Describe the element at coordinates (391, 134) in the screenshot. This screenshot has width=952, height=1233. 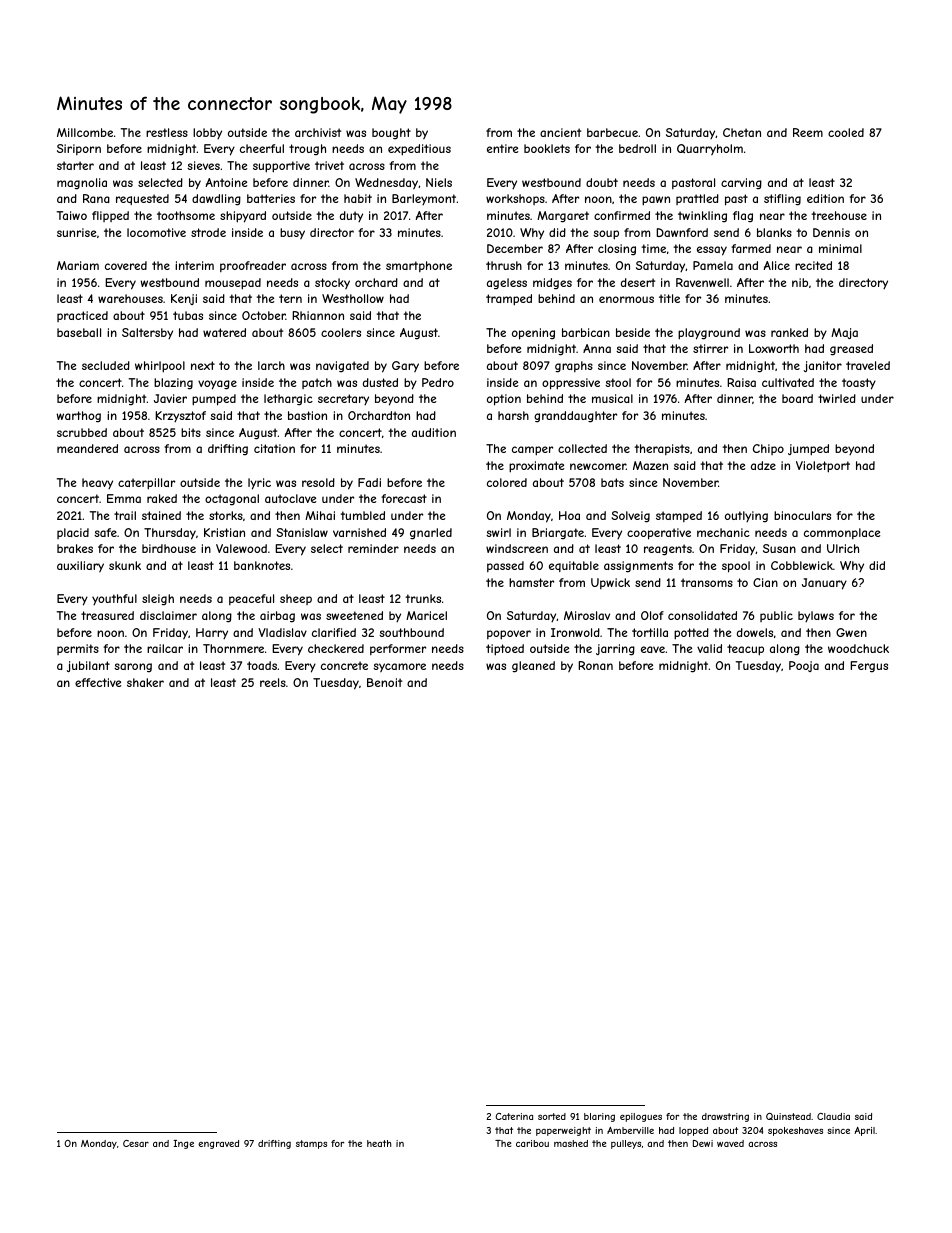
I see `bought` at that location.
